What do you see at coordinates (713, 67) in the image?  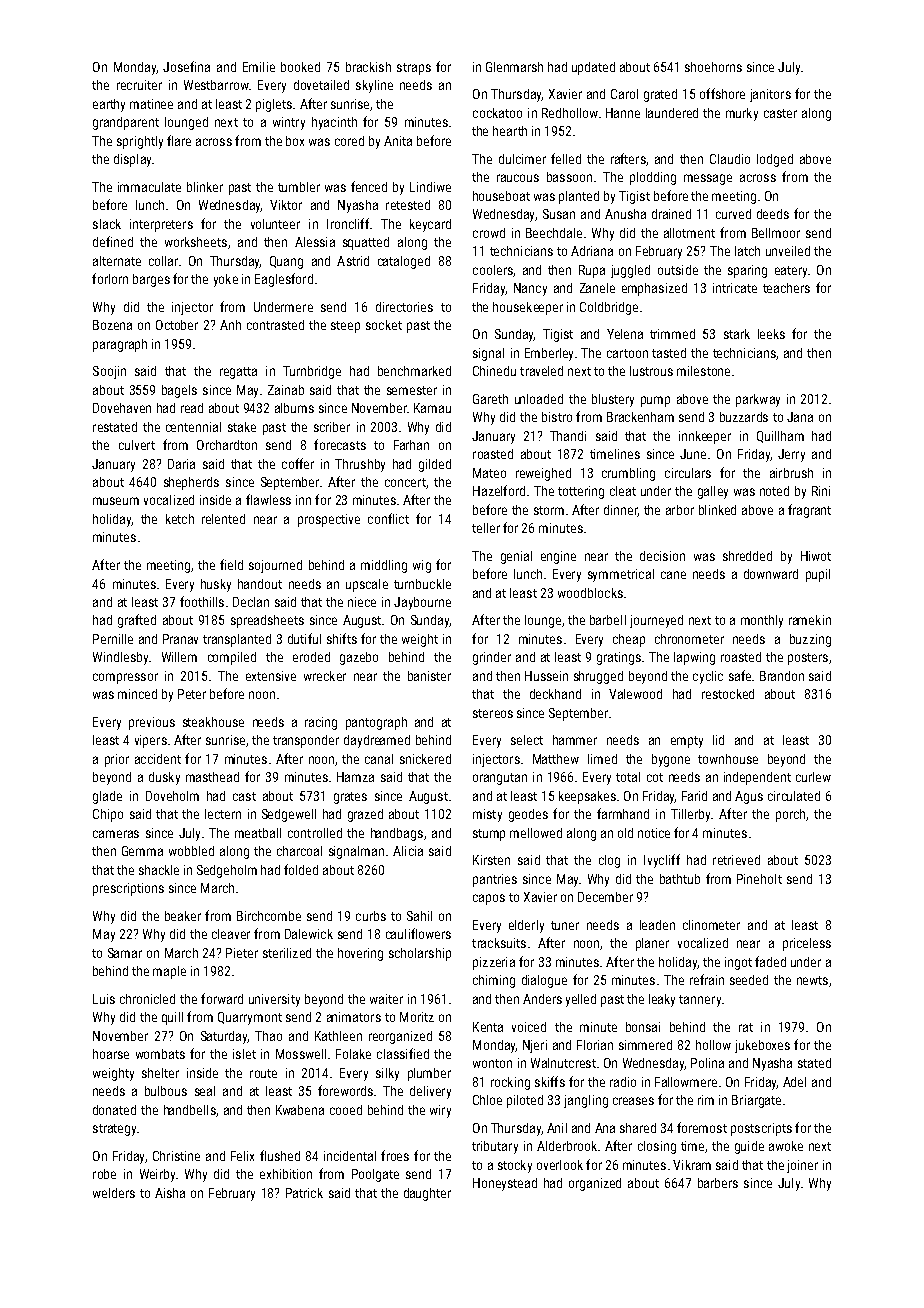 I see `shoehorns` at bounding box center [713, 67].
